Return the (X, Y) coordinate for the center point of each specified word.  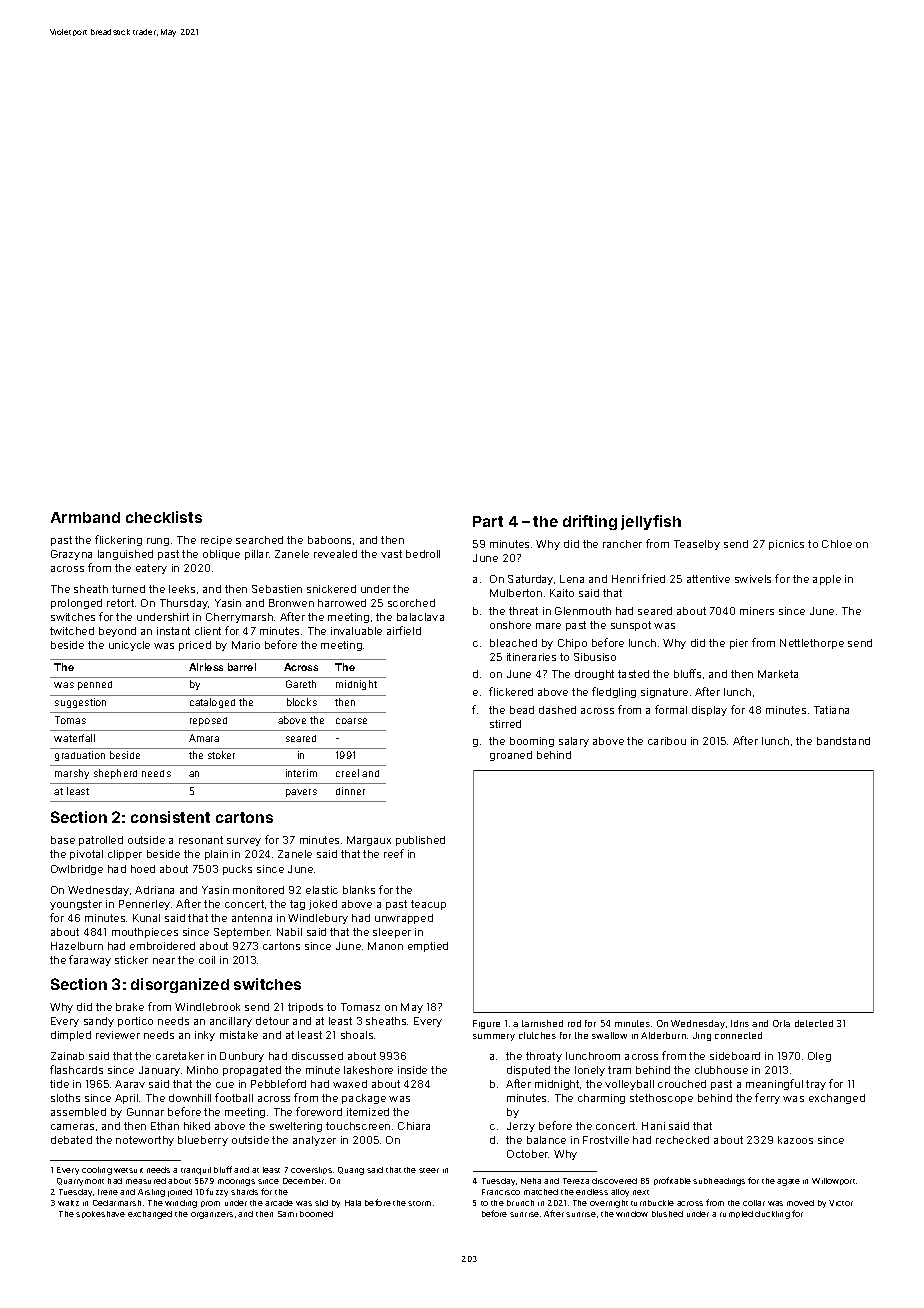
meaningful (774, 1084)
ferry (767, 1098)
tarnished (542, 1023)
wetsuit (128, 1170)
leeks (182, 589)
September (242, 933)
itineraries (531, 657)
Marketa (778, 674)
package (364, 1099)
